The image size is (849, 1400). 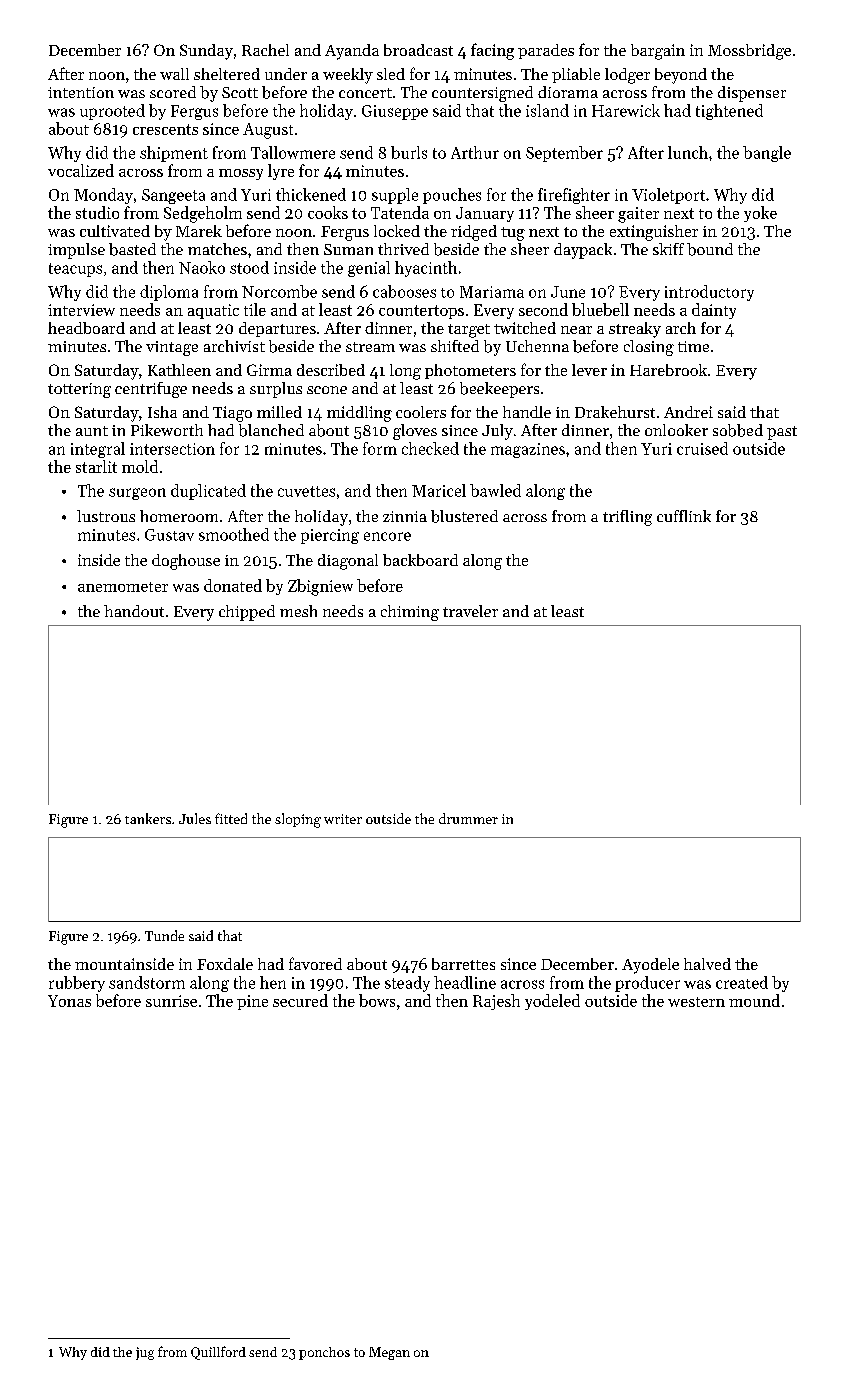 I want to click on Megan, so click(x=389, y=1353).
